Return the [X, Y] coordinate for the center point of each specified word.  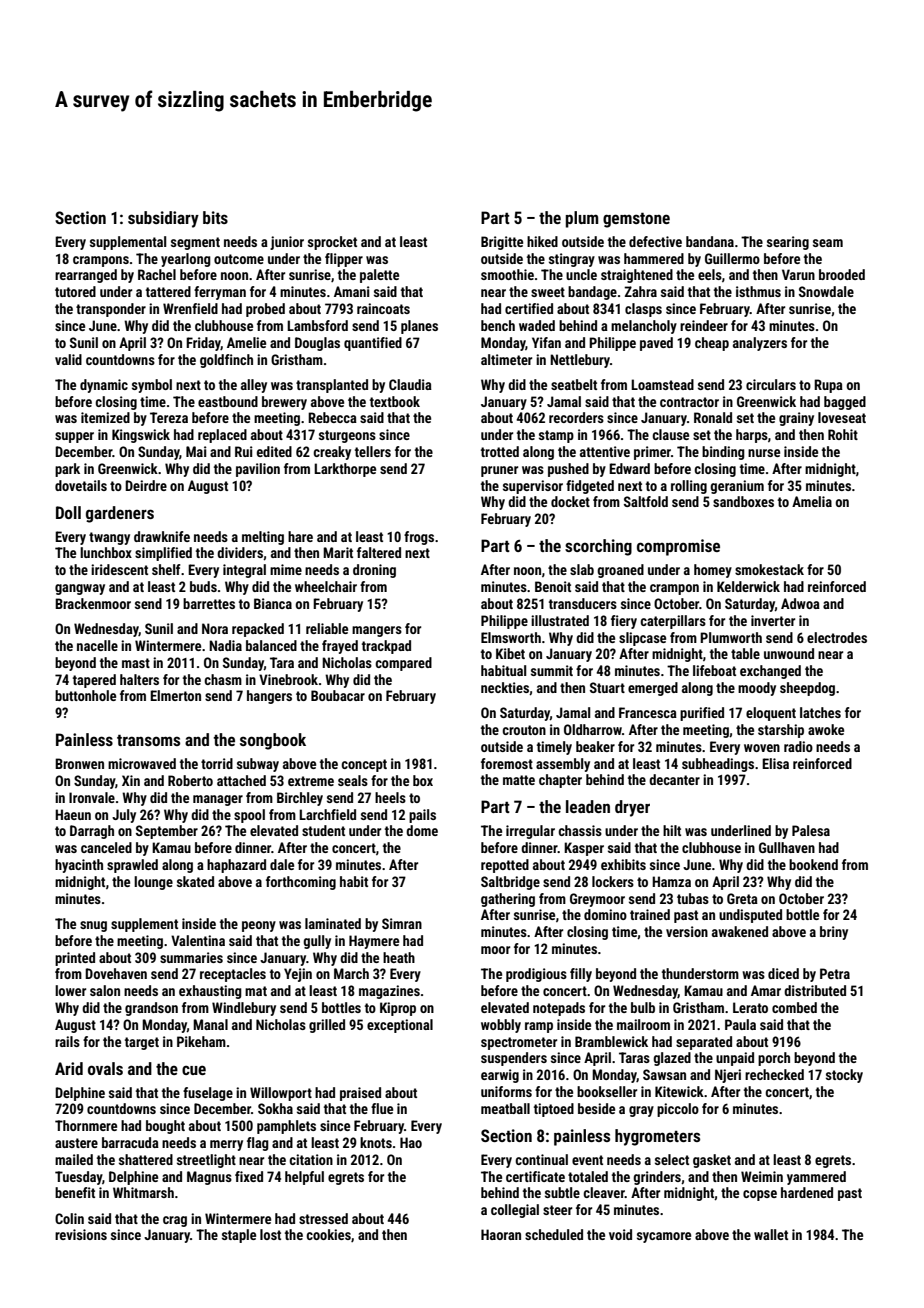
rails [67, 1041]
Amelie [246, 342]
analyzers [760, 344]
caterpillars [673, 622]
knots [376, 1142]
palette [379, 276]
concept [364, 765]
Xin [131, 780]
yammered [816, 1178]
